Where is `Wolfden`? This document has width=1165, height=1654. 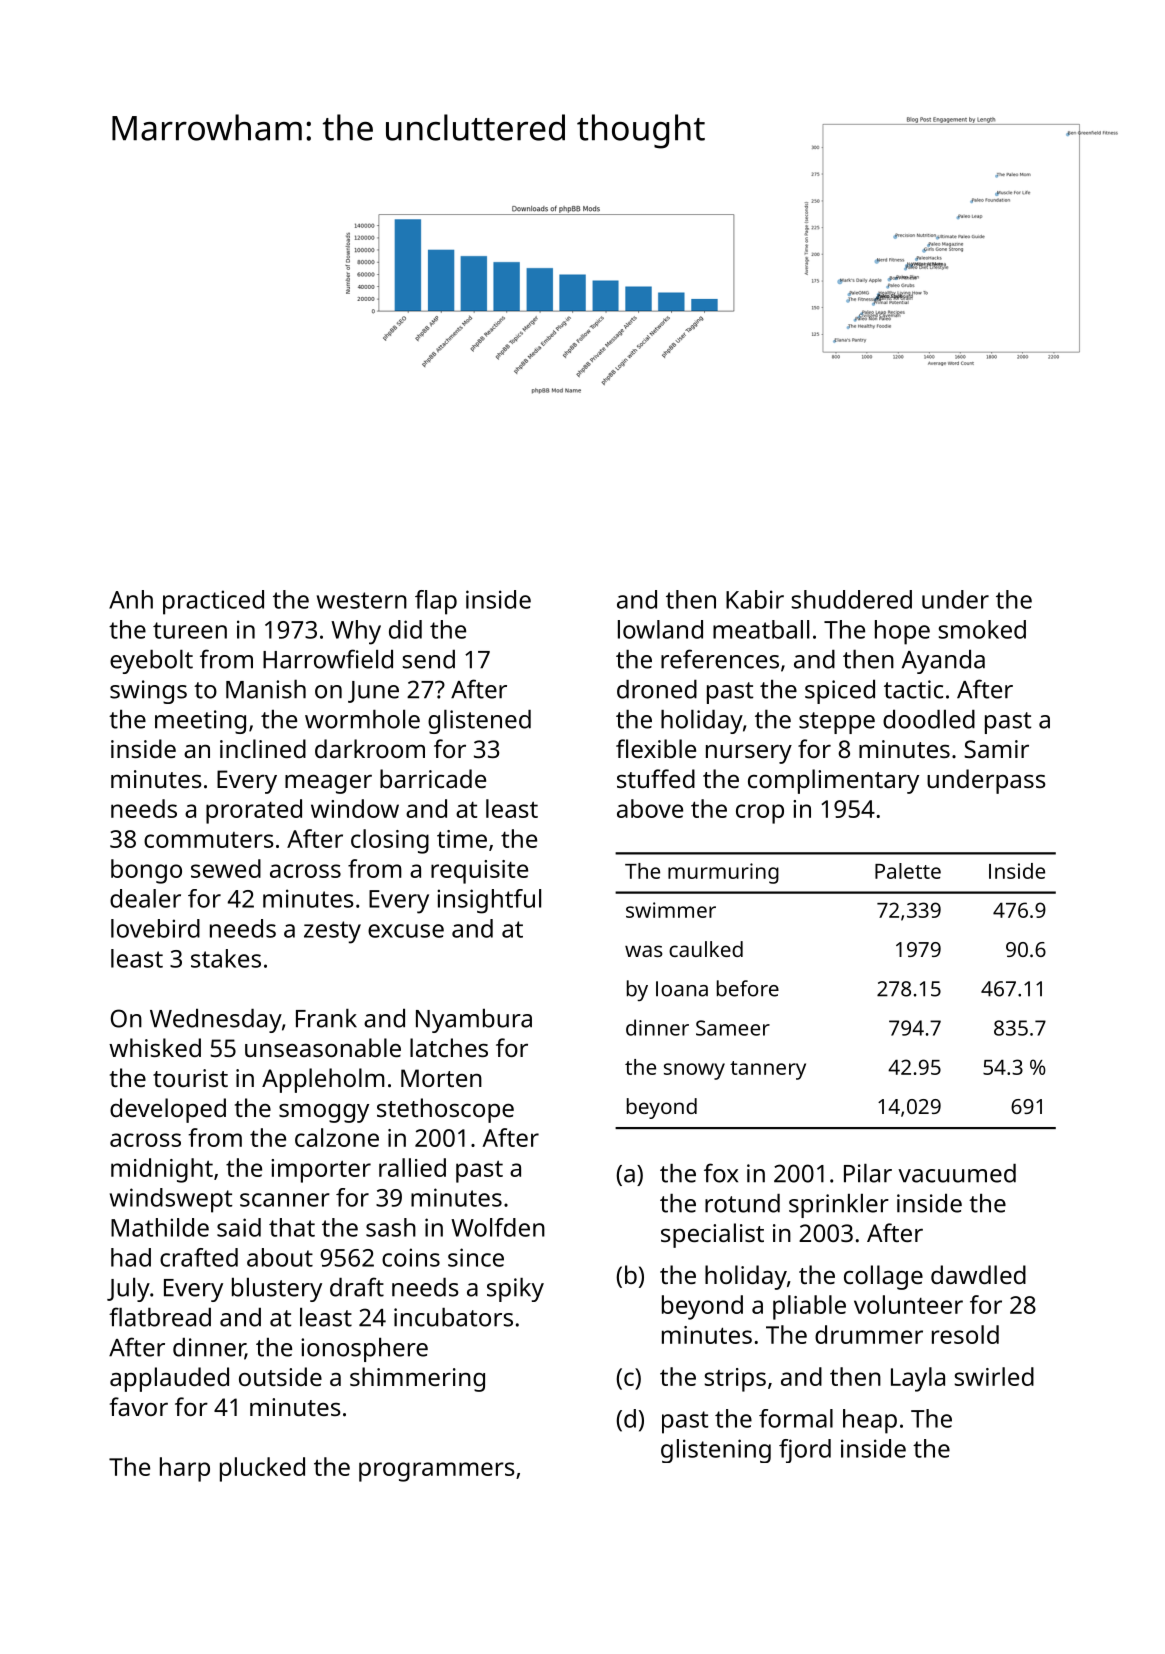
Wolfden is located at coordinates (498, 1227).
